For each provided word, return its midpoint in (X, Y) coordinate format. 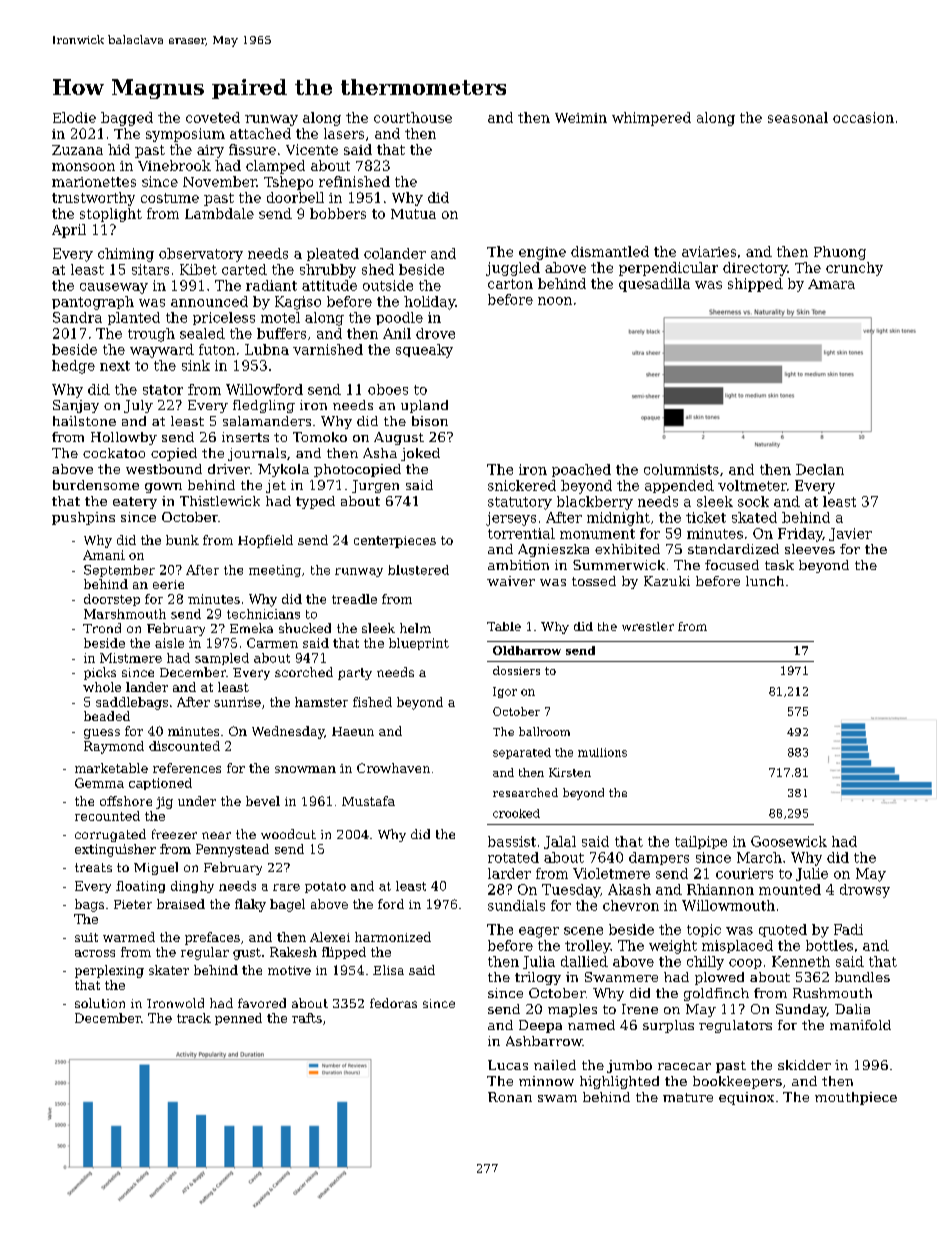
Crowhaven (393, 768)
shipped (755, 285)
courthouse (413, 117)
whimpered (651, 119)
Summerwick (619, 565)
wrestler (648, 626)
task (779, 565)
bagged (127, 119)
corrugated (110, 835)
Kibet (198, 269)
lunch (765, 581)
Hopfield (265, 541)
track (194, 1018)
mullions (602, 752)
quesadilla (654, 285)
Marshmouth (125, 614)
